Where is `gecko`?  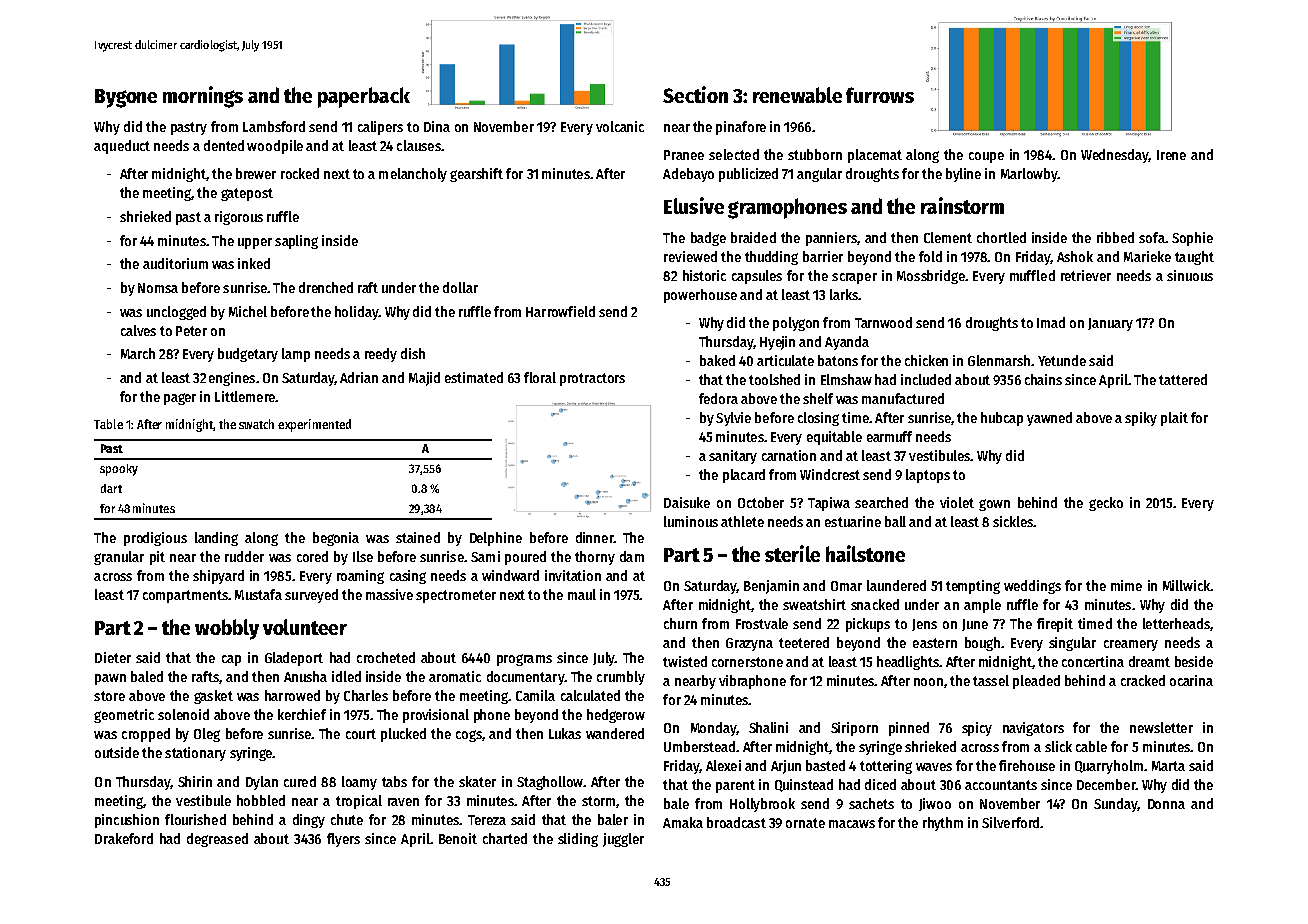 gecko is located at coordinates (1106, 504).
